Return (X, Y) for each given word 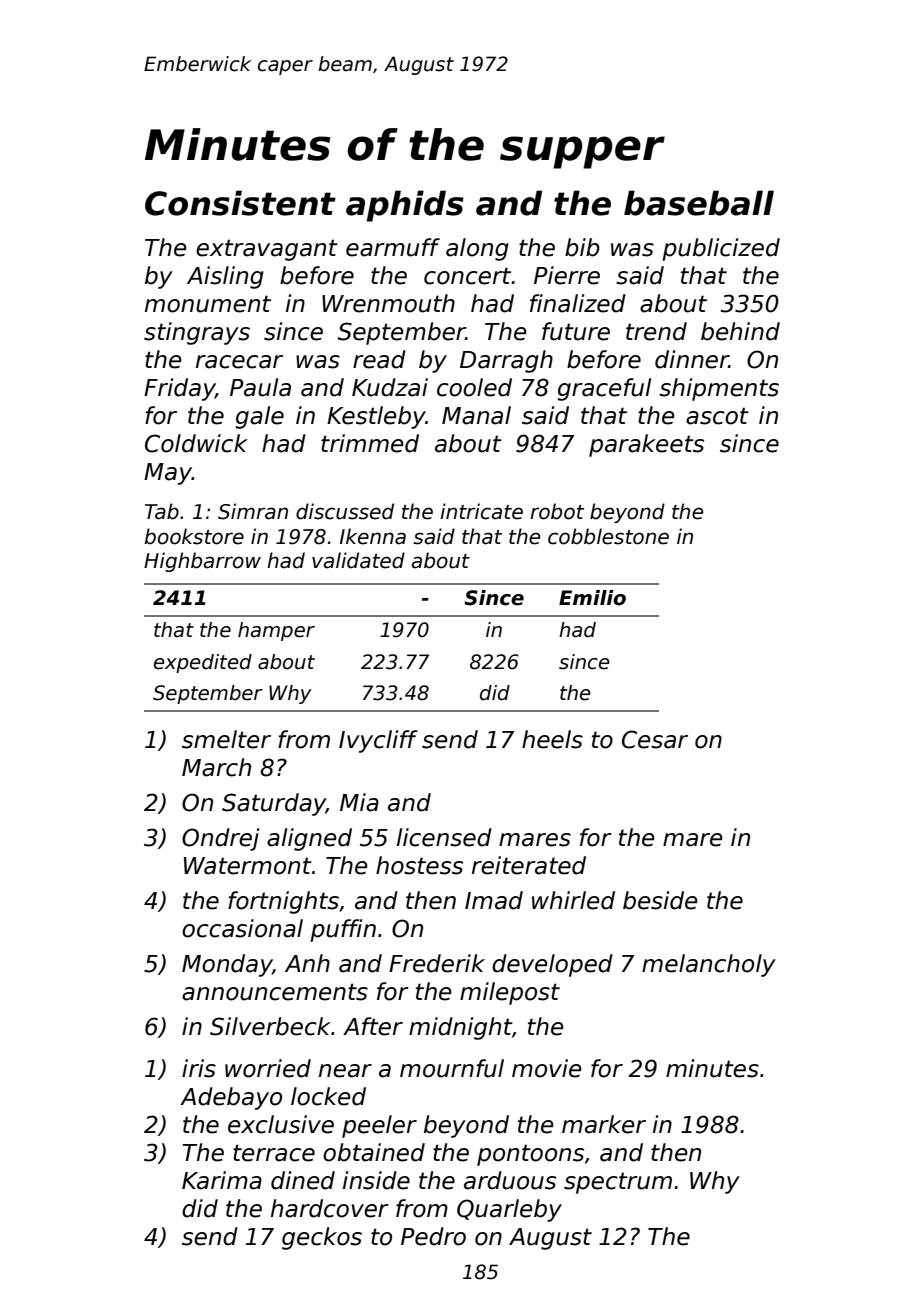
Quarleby (509, 1210)
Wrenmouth (388, 303)
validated (358, 560)
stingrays (197, 333)
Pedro (433, 1236)
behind (740, 331)
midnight (460, 1028)
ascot (717, 416)
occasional (242, 928)
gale (259, 417)
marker (604, 1124)
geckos (322, 1238)
